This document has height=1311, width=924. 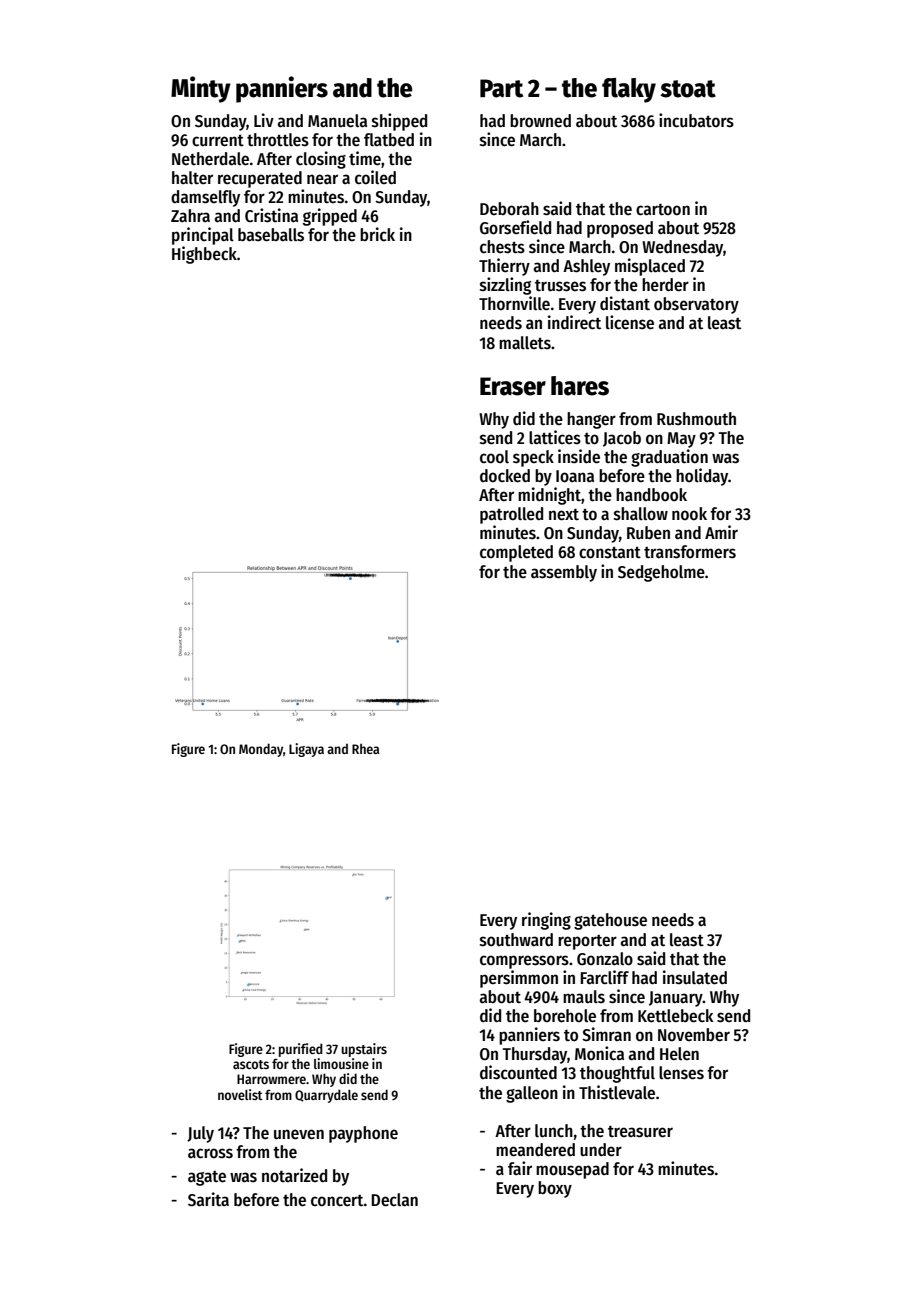 What do you see at coordinates (501, 88) in the document?
I see `Part` at bounding box center [501, 88].
